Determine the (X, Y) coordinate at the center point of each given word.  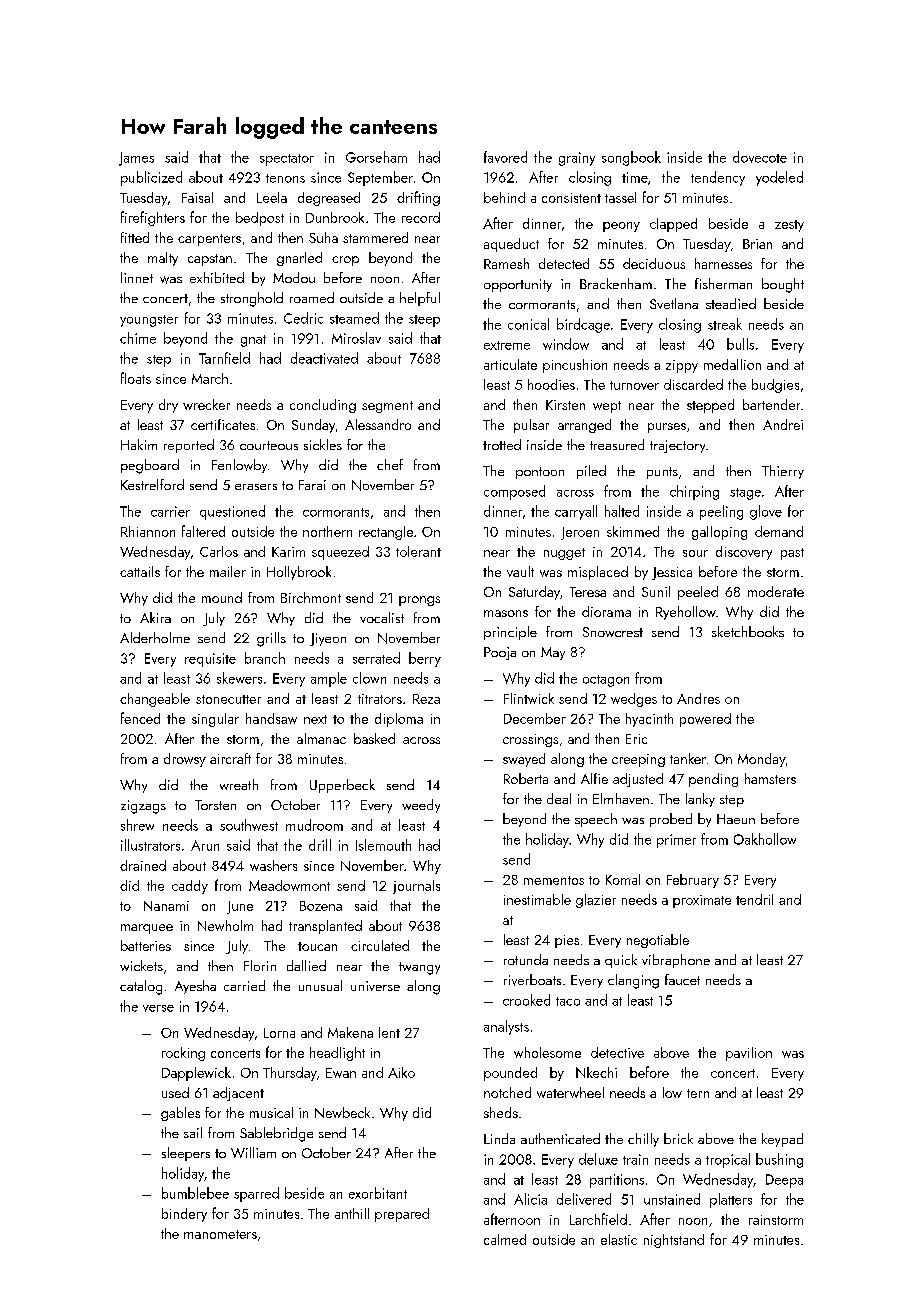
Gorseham (376, 157)
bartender (771, 404)
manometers (220, 1234)
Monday (761, 760)
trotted (502, 444)
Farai (312, 485)
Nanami (166, 906)
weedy (421, 806)
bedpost (260, 219)
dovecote (760, 157)
